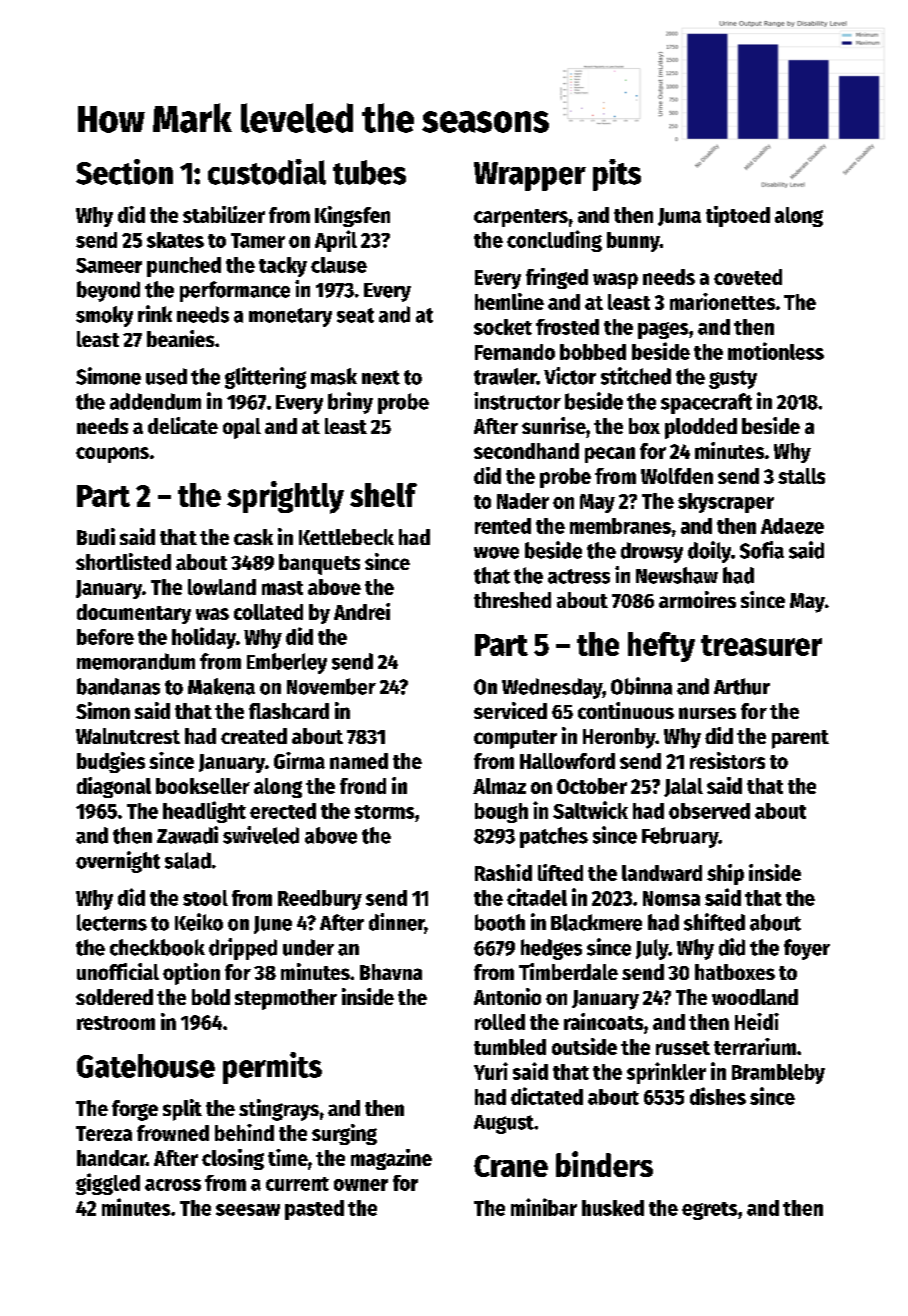 This page has height=1316, width=908. Describe the element at coordinates (108, 1184) in the page. I see `giggled` at that location.
